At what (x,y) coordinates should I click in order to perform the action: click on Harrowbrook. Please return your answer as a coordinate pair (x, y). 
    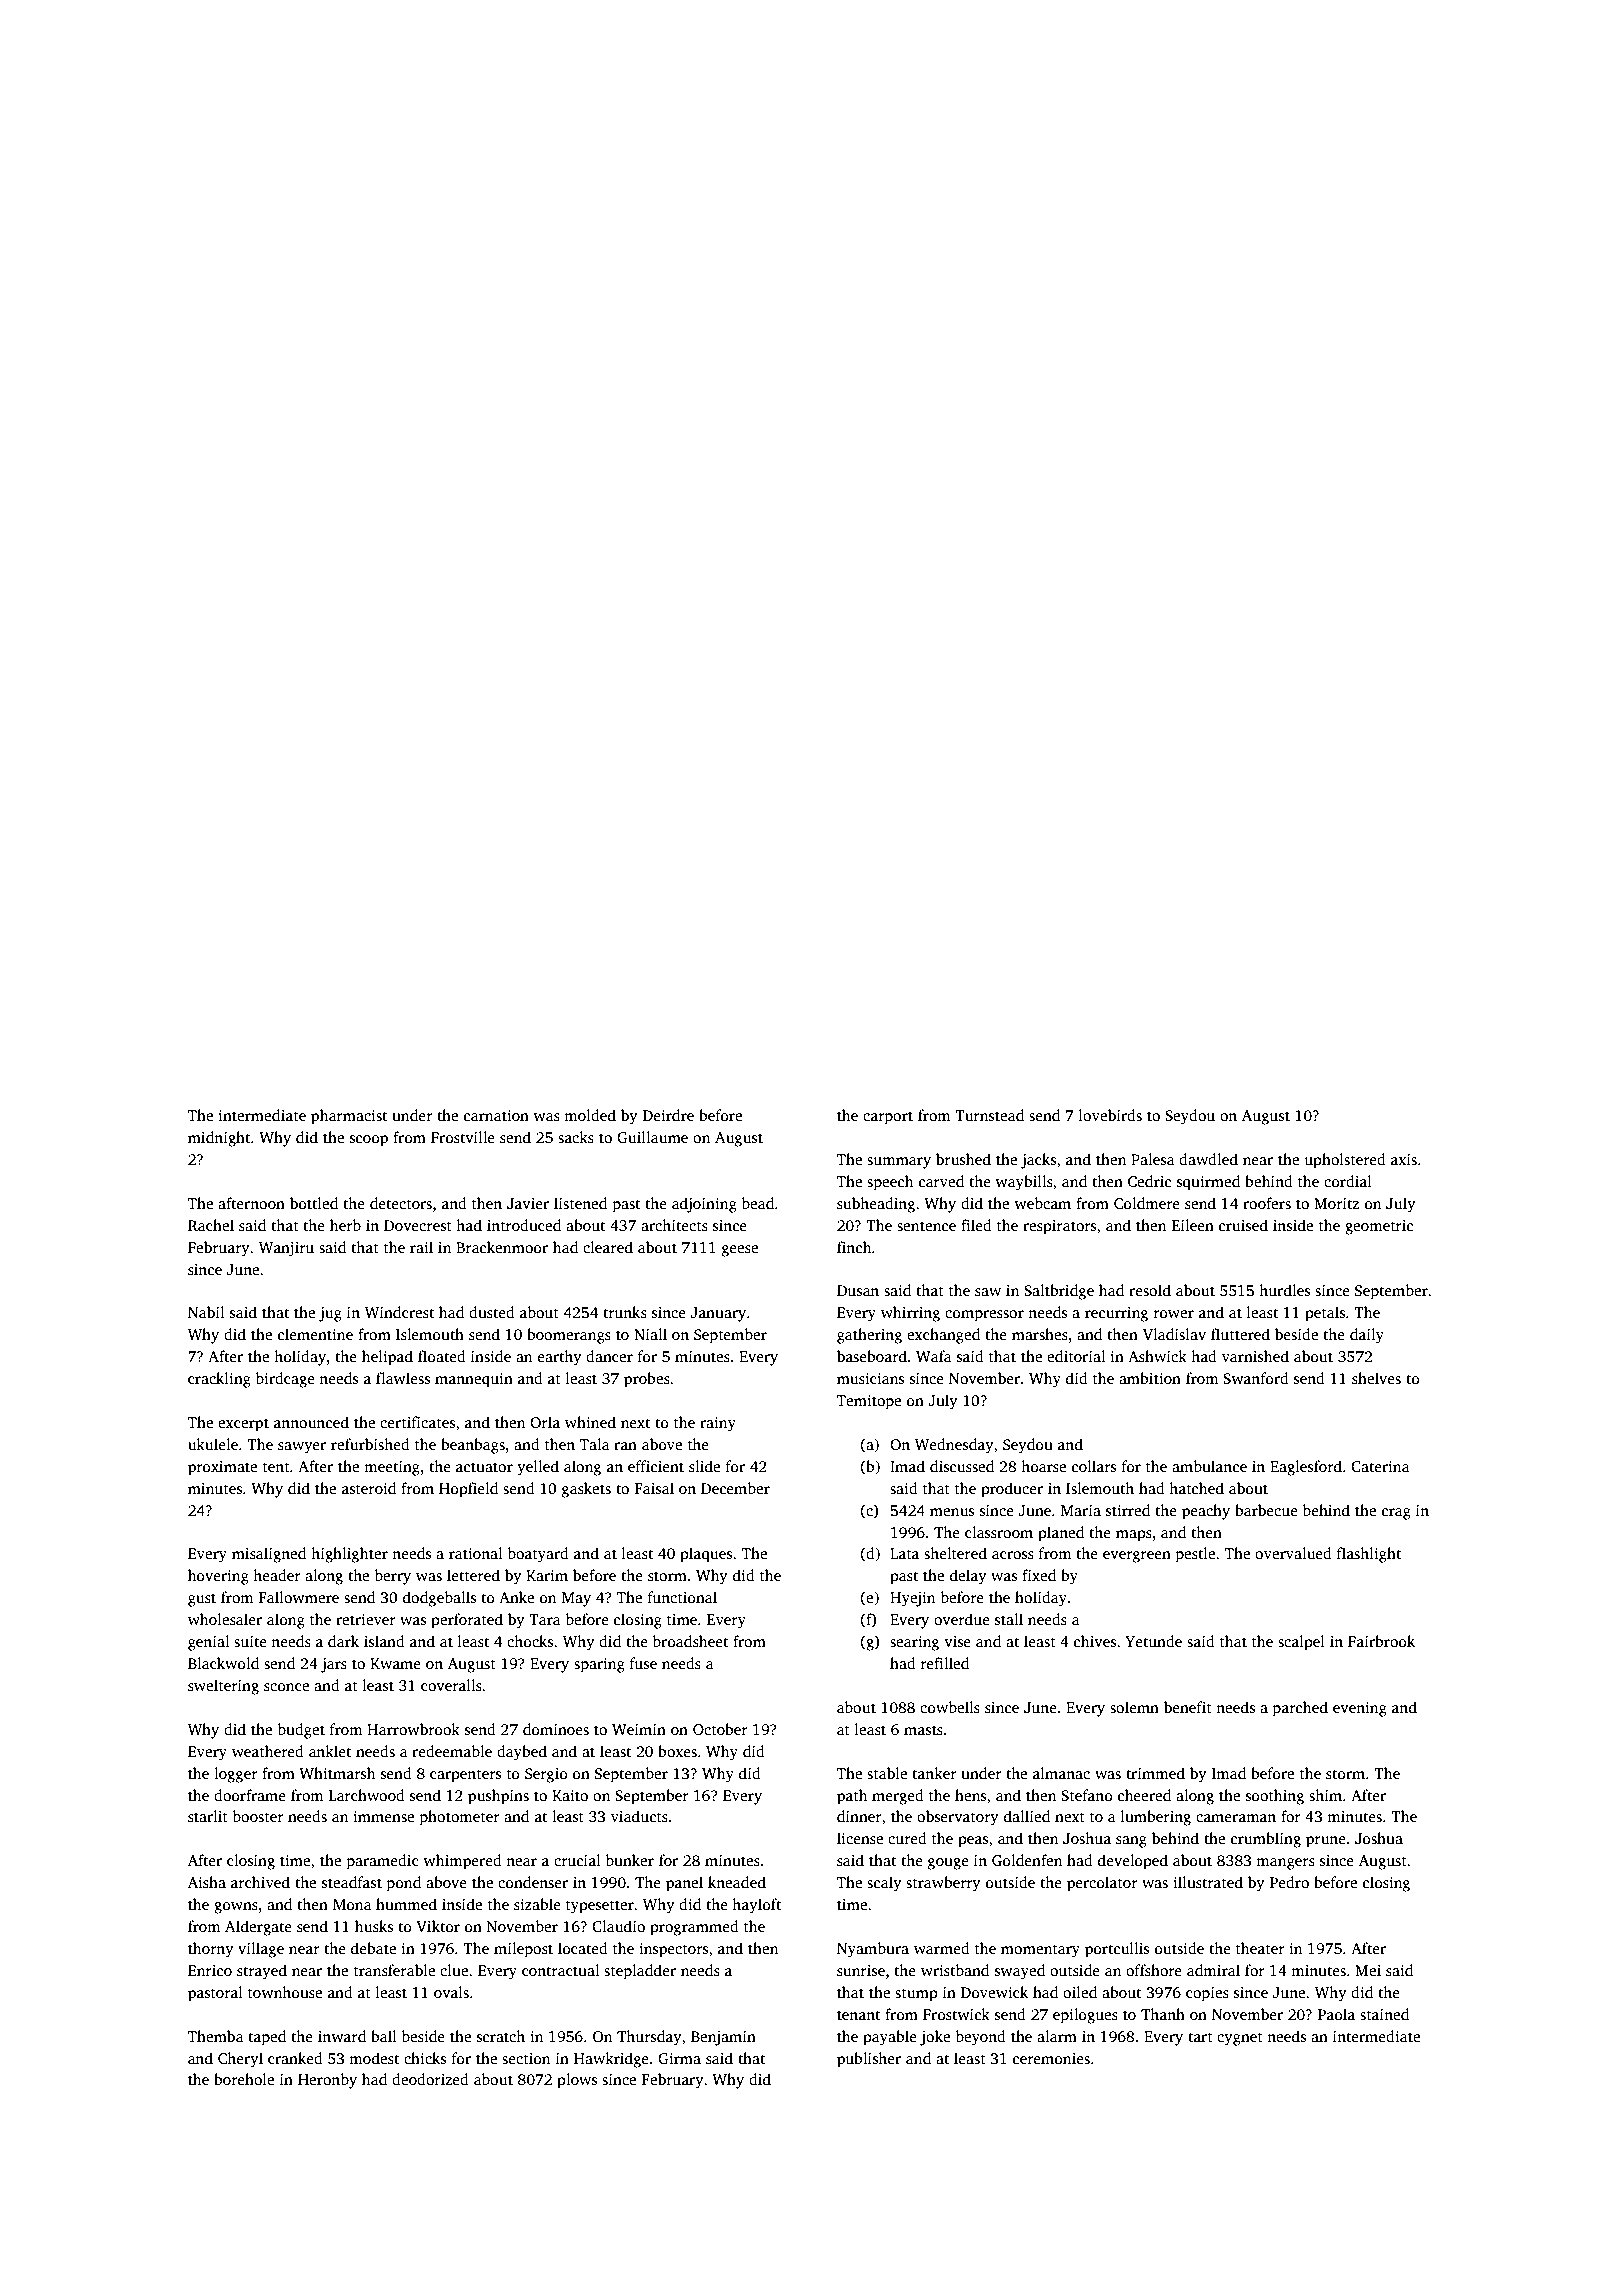
    Looking at the image, I should click on (413, 1729).
